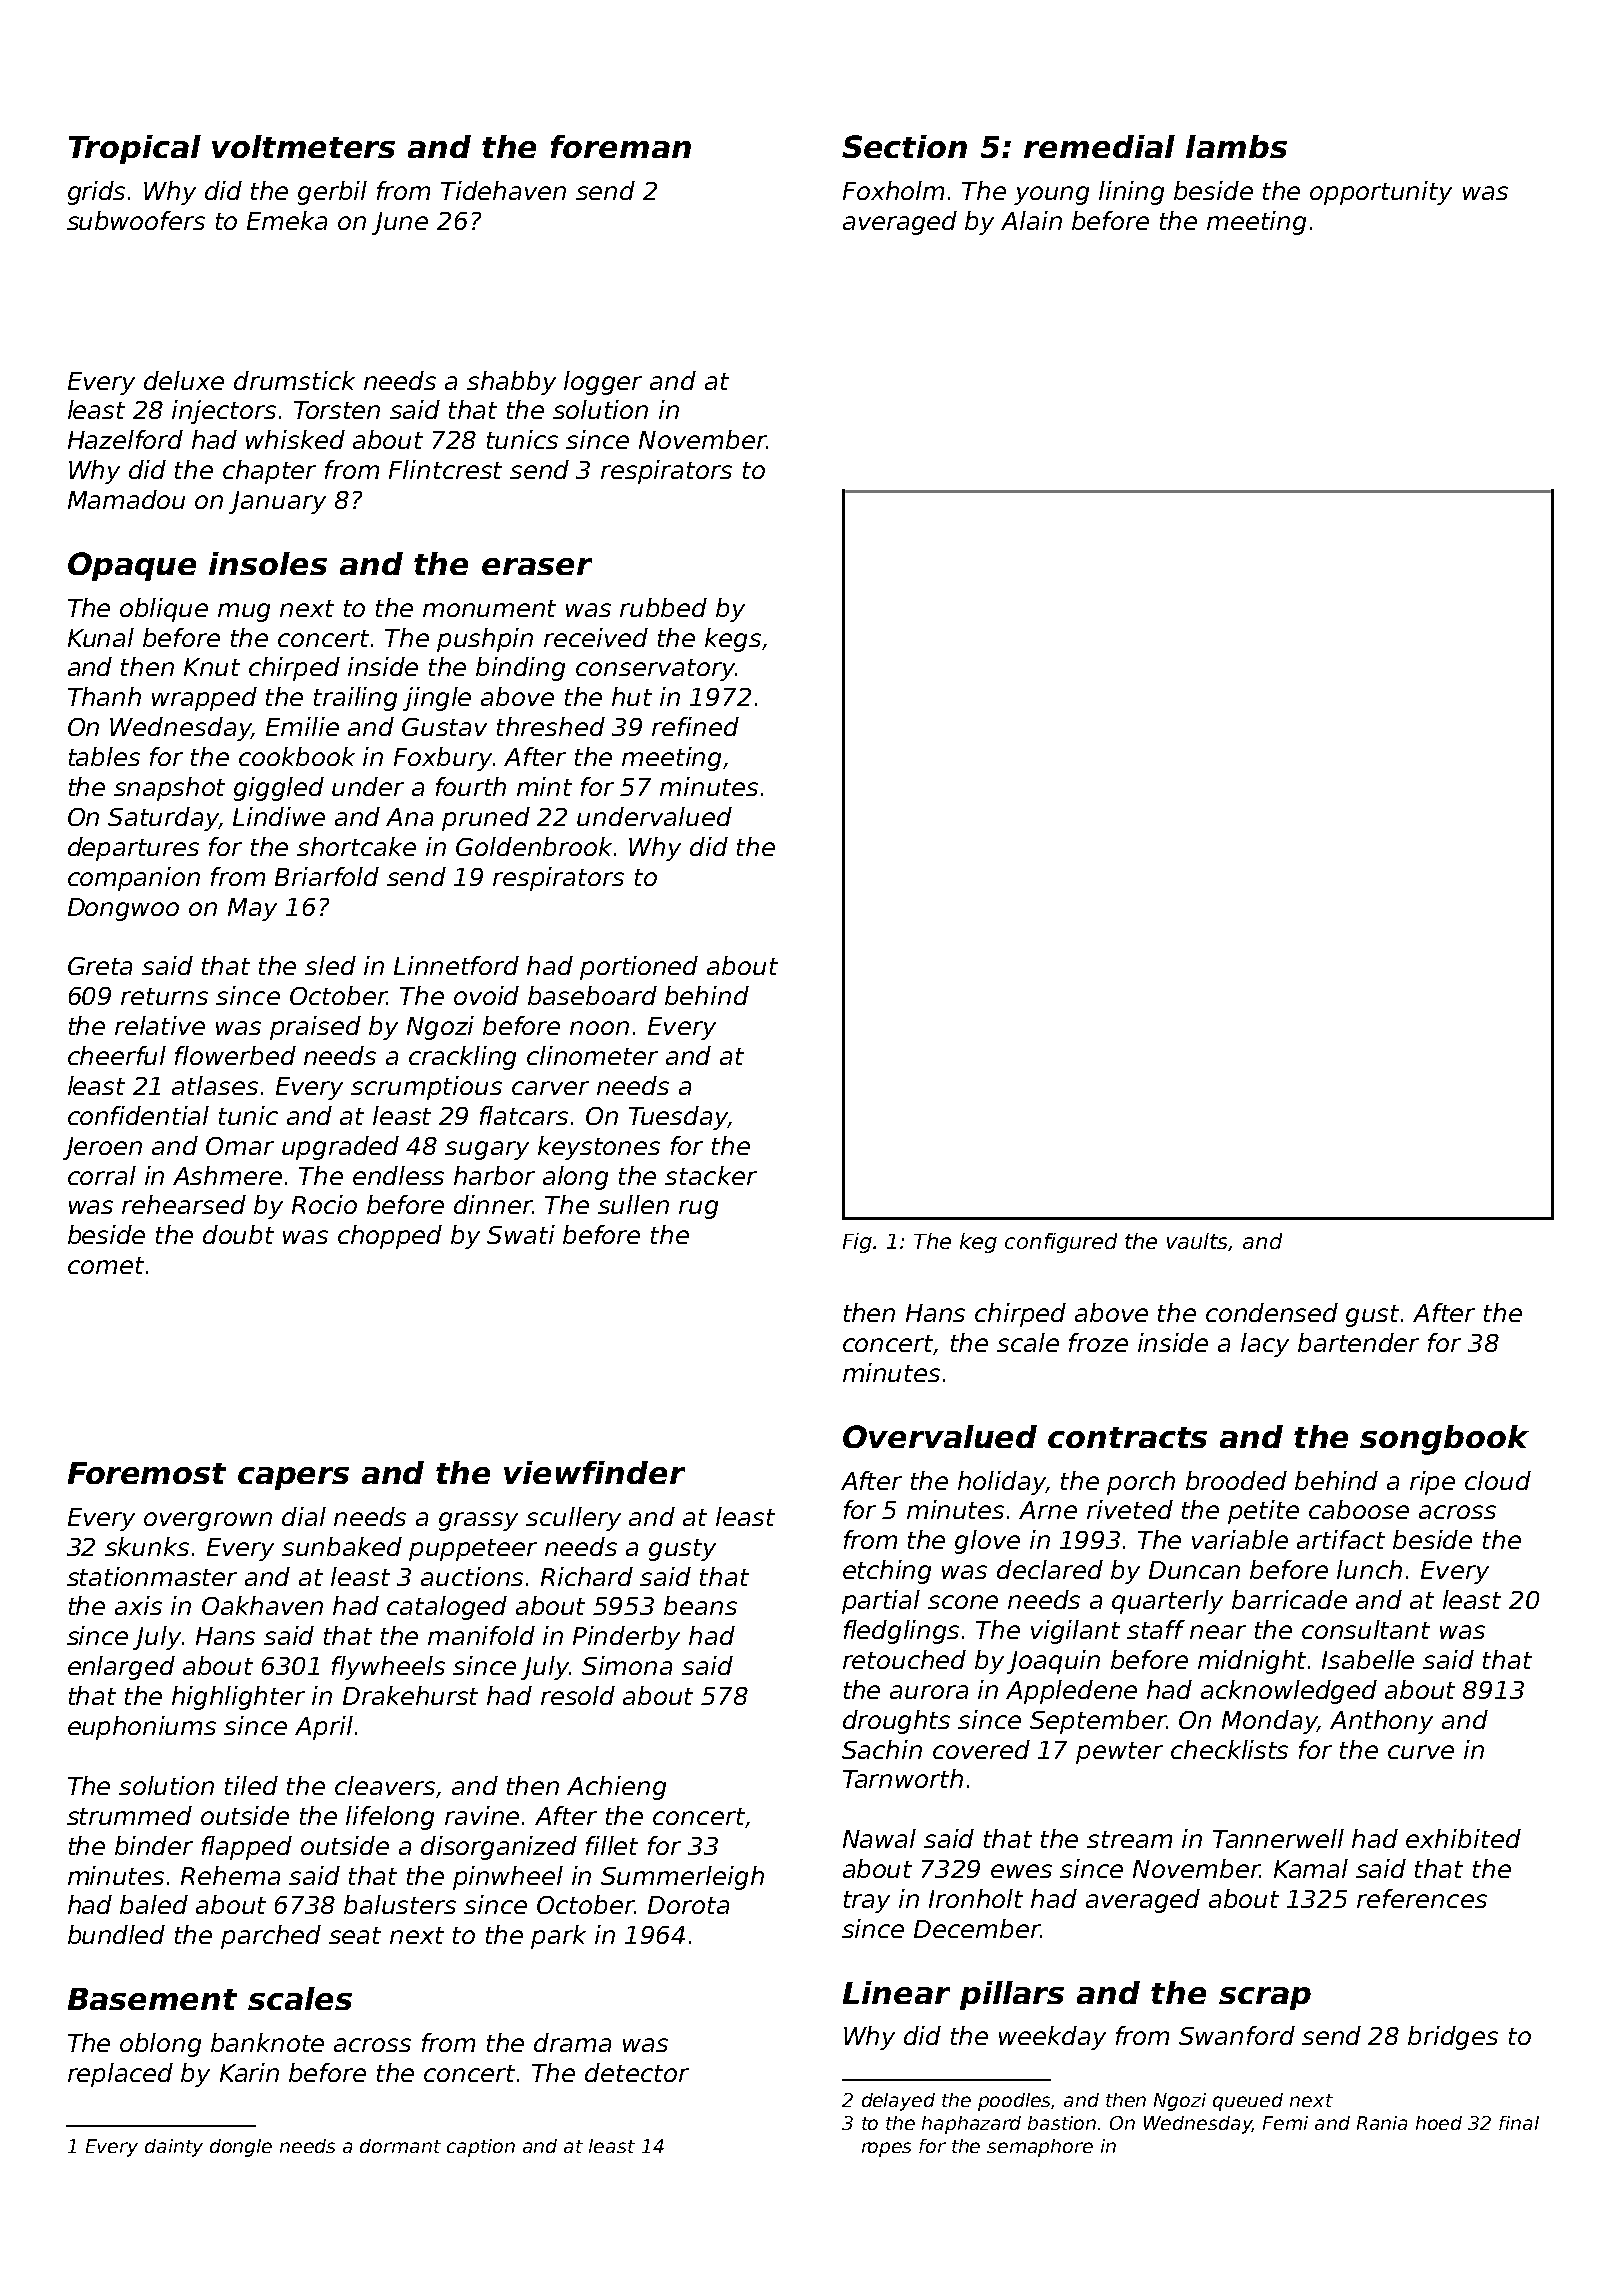  I want to click on Tropical, so click(135, 149).
